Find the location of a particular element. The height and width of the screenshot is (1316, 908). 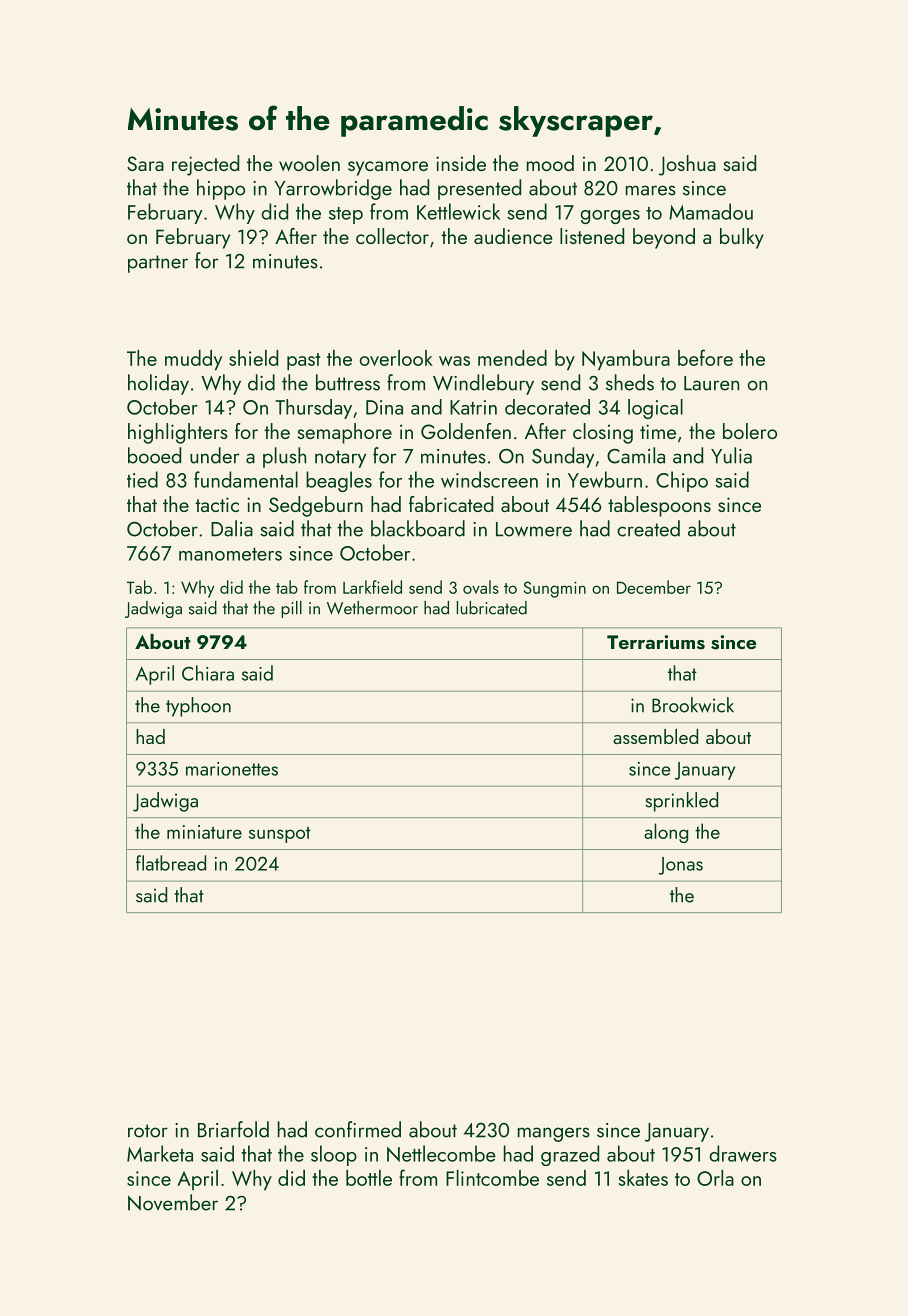

Orla is located at coordinates (715, 1178).
